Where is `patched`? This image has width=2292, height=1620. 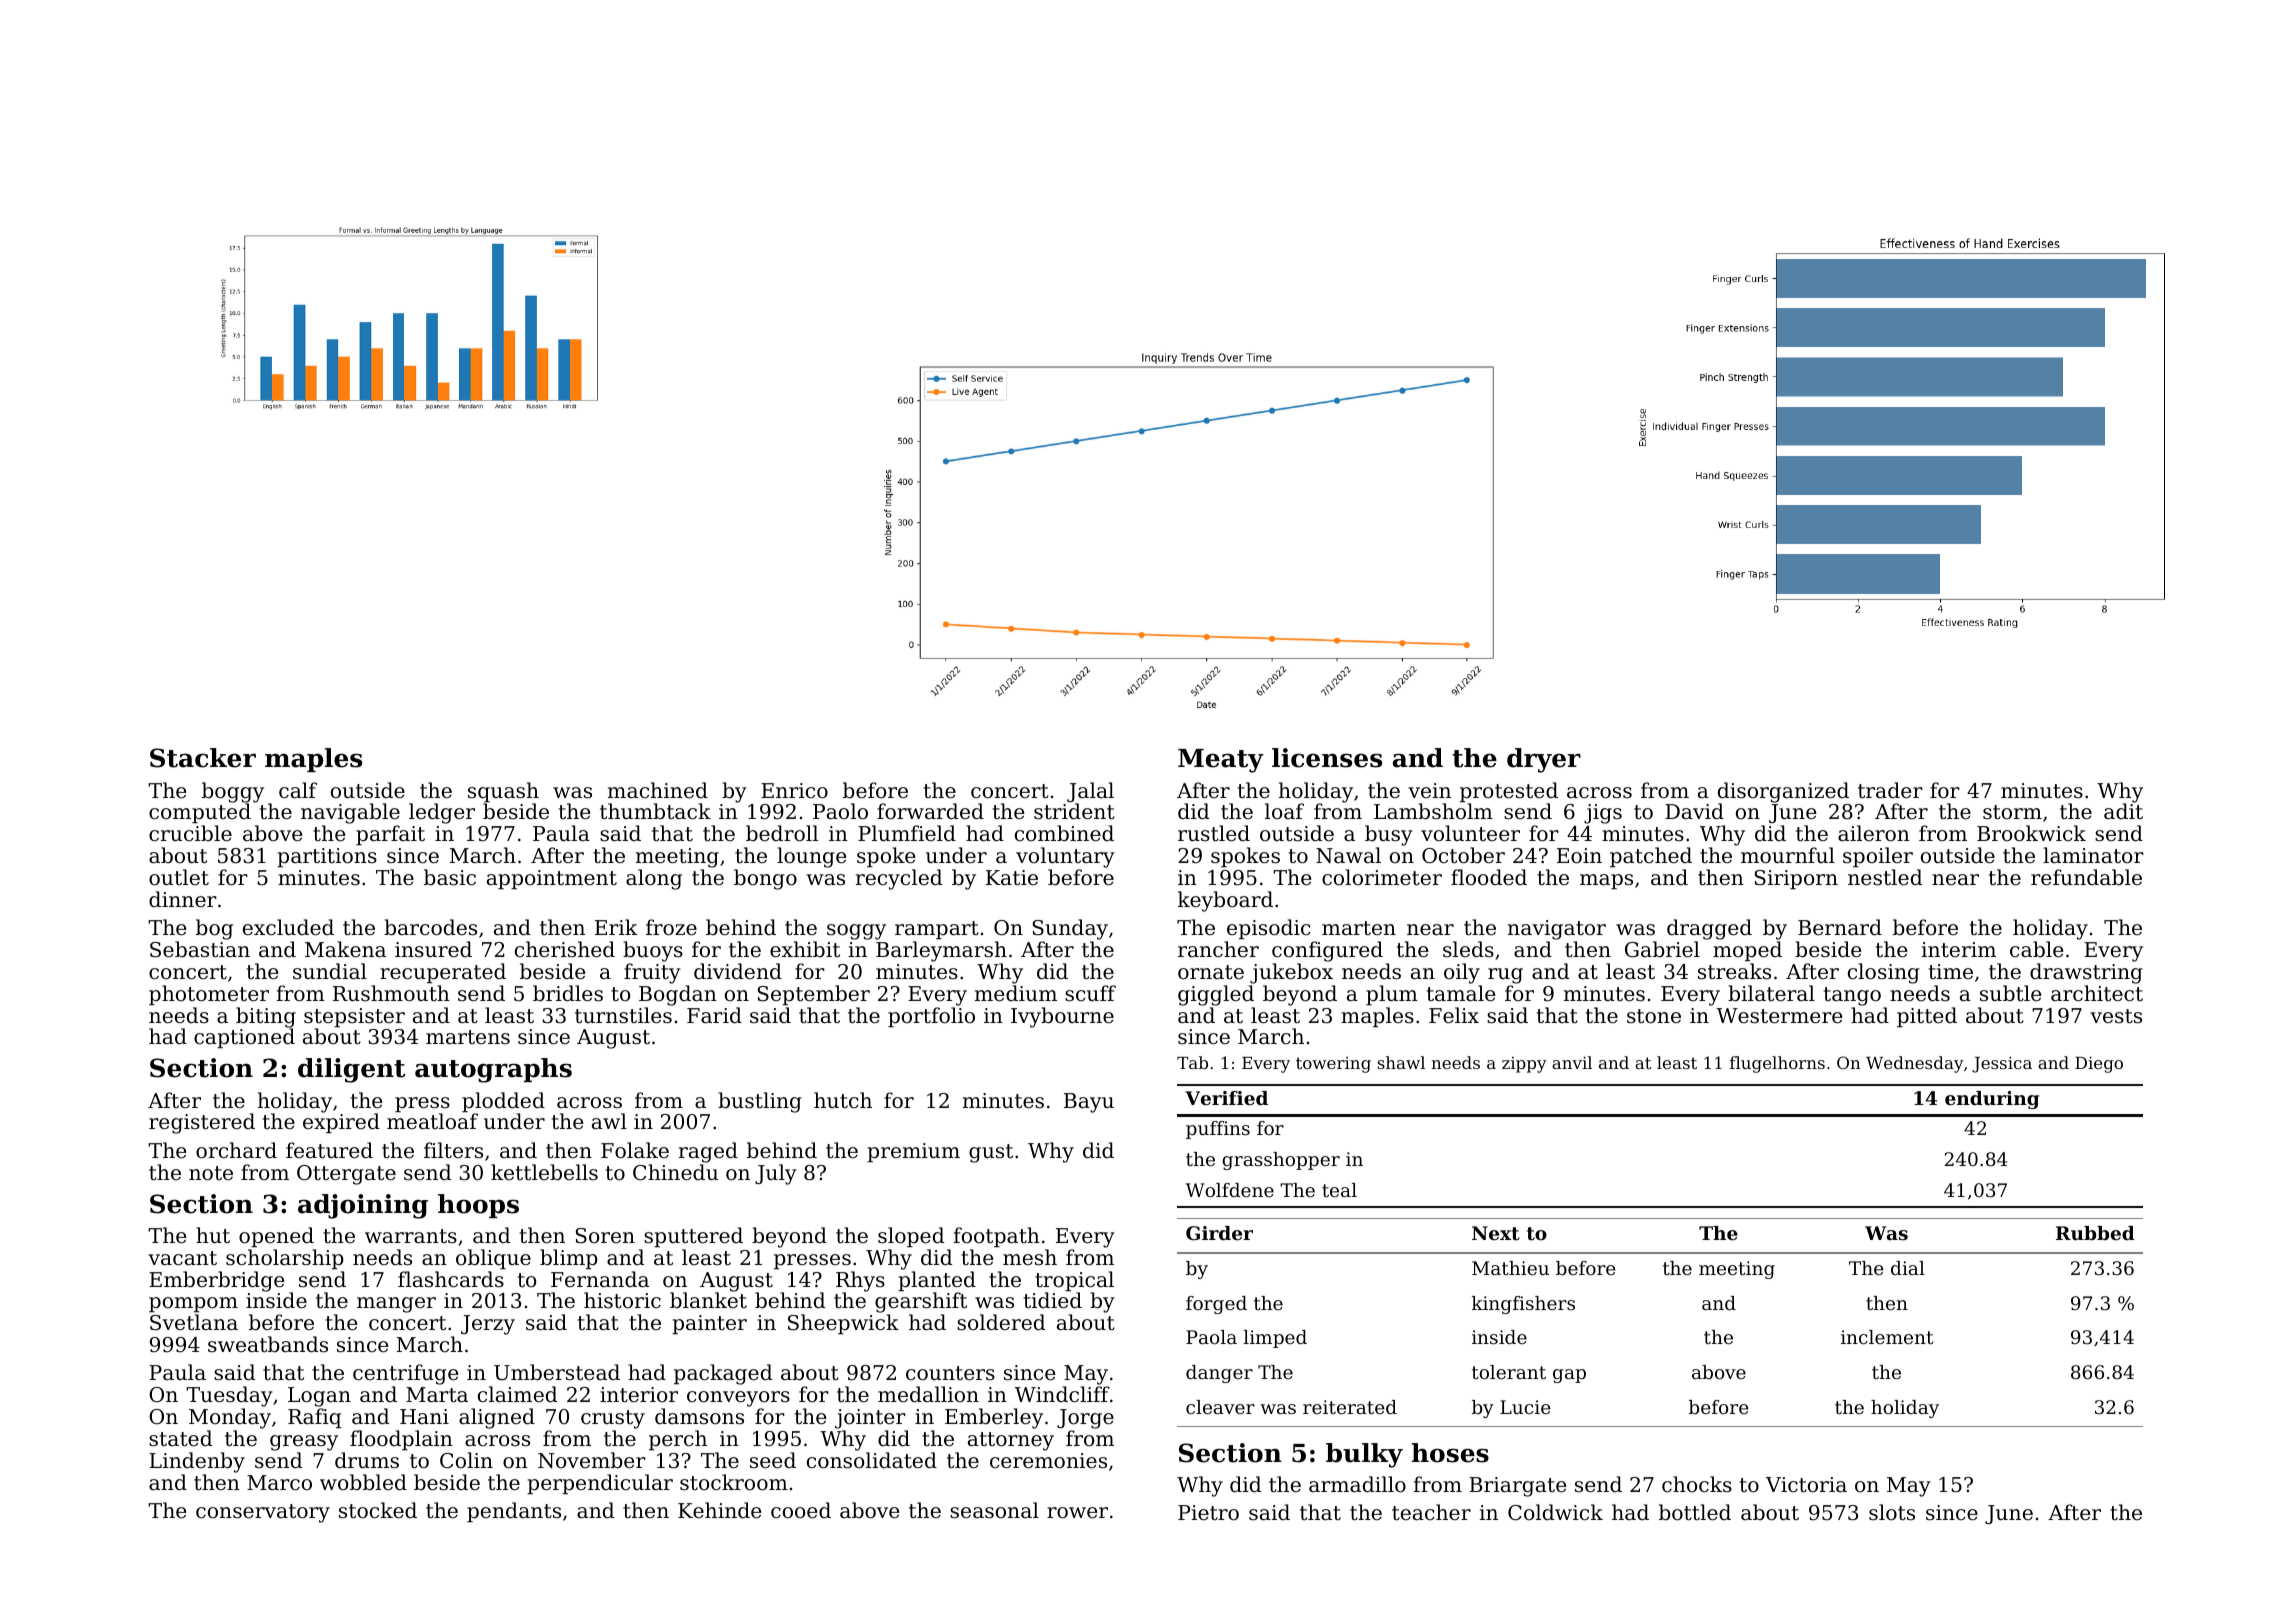 patched is located at coordinates (1651, 857).
